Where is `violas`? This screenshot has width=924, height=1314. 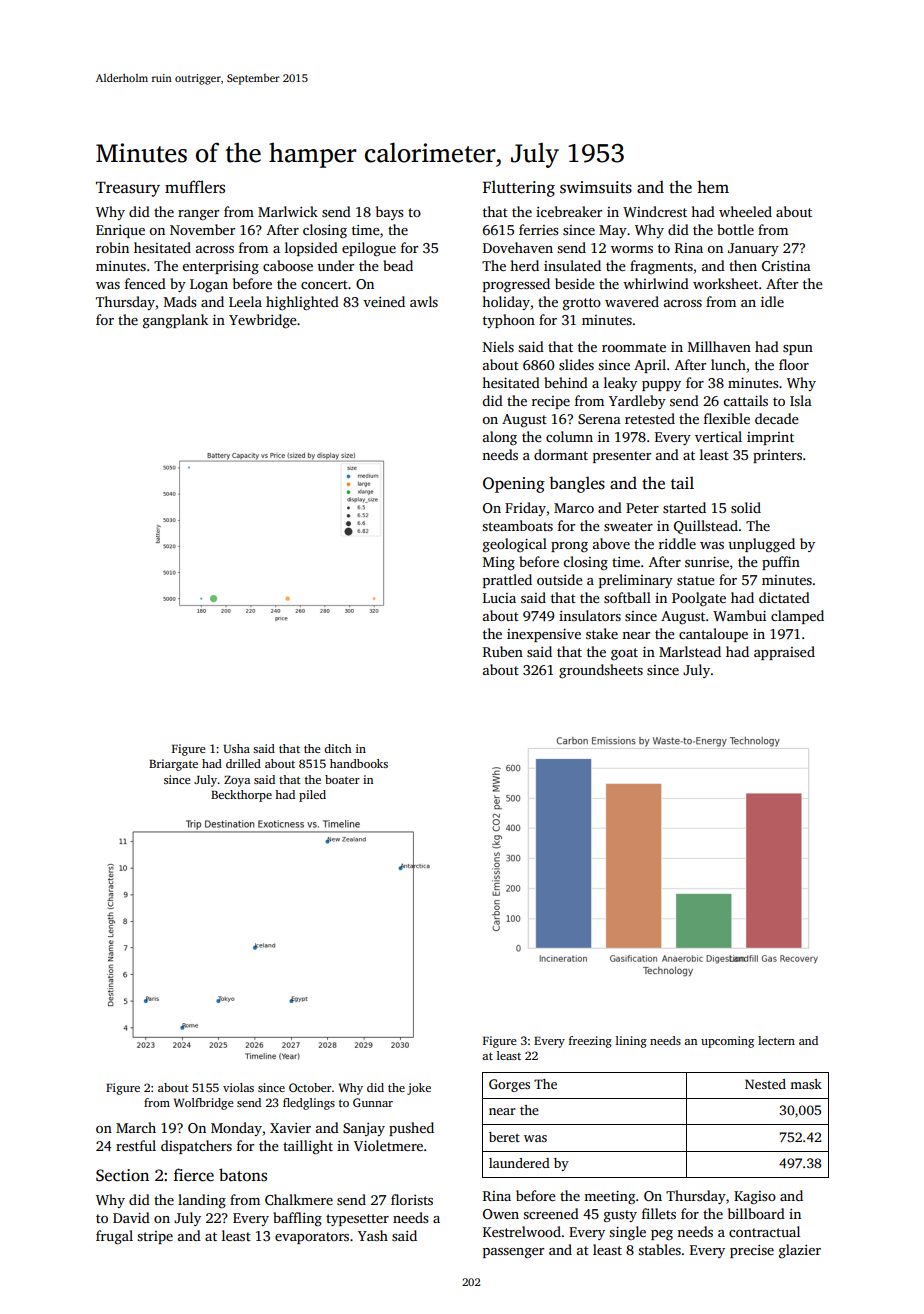
violas is located at coordinates (238, 1087).
